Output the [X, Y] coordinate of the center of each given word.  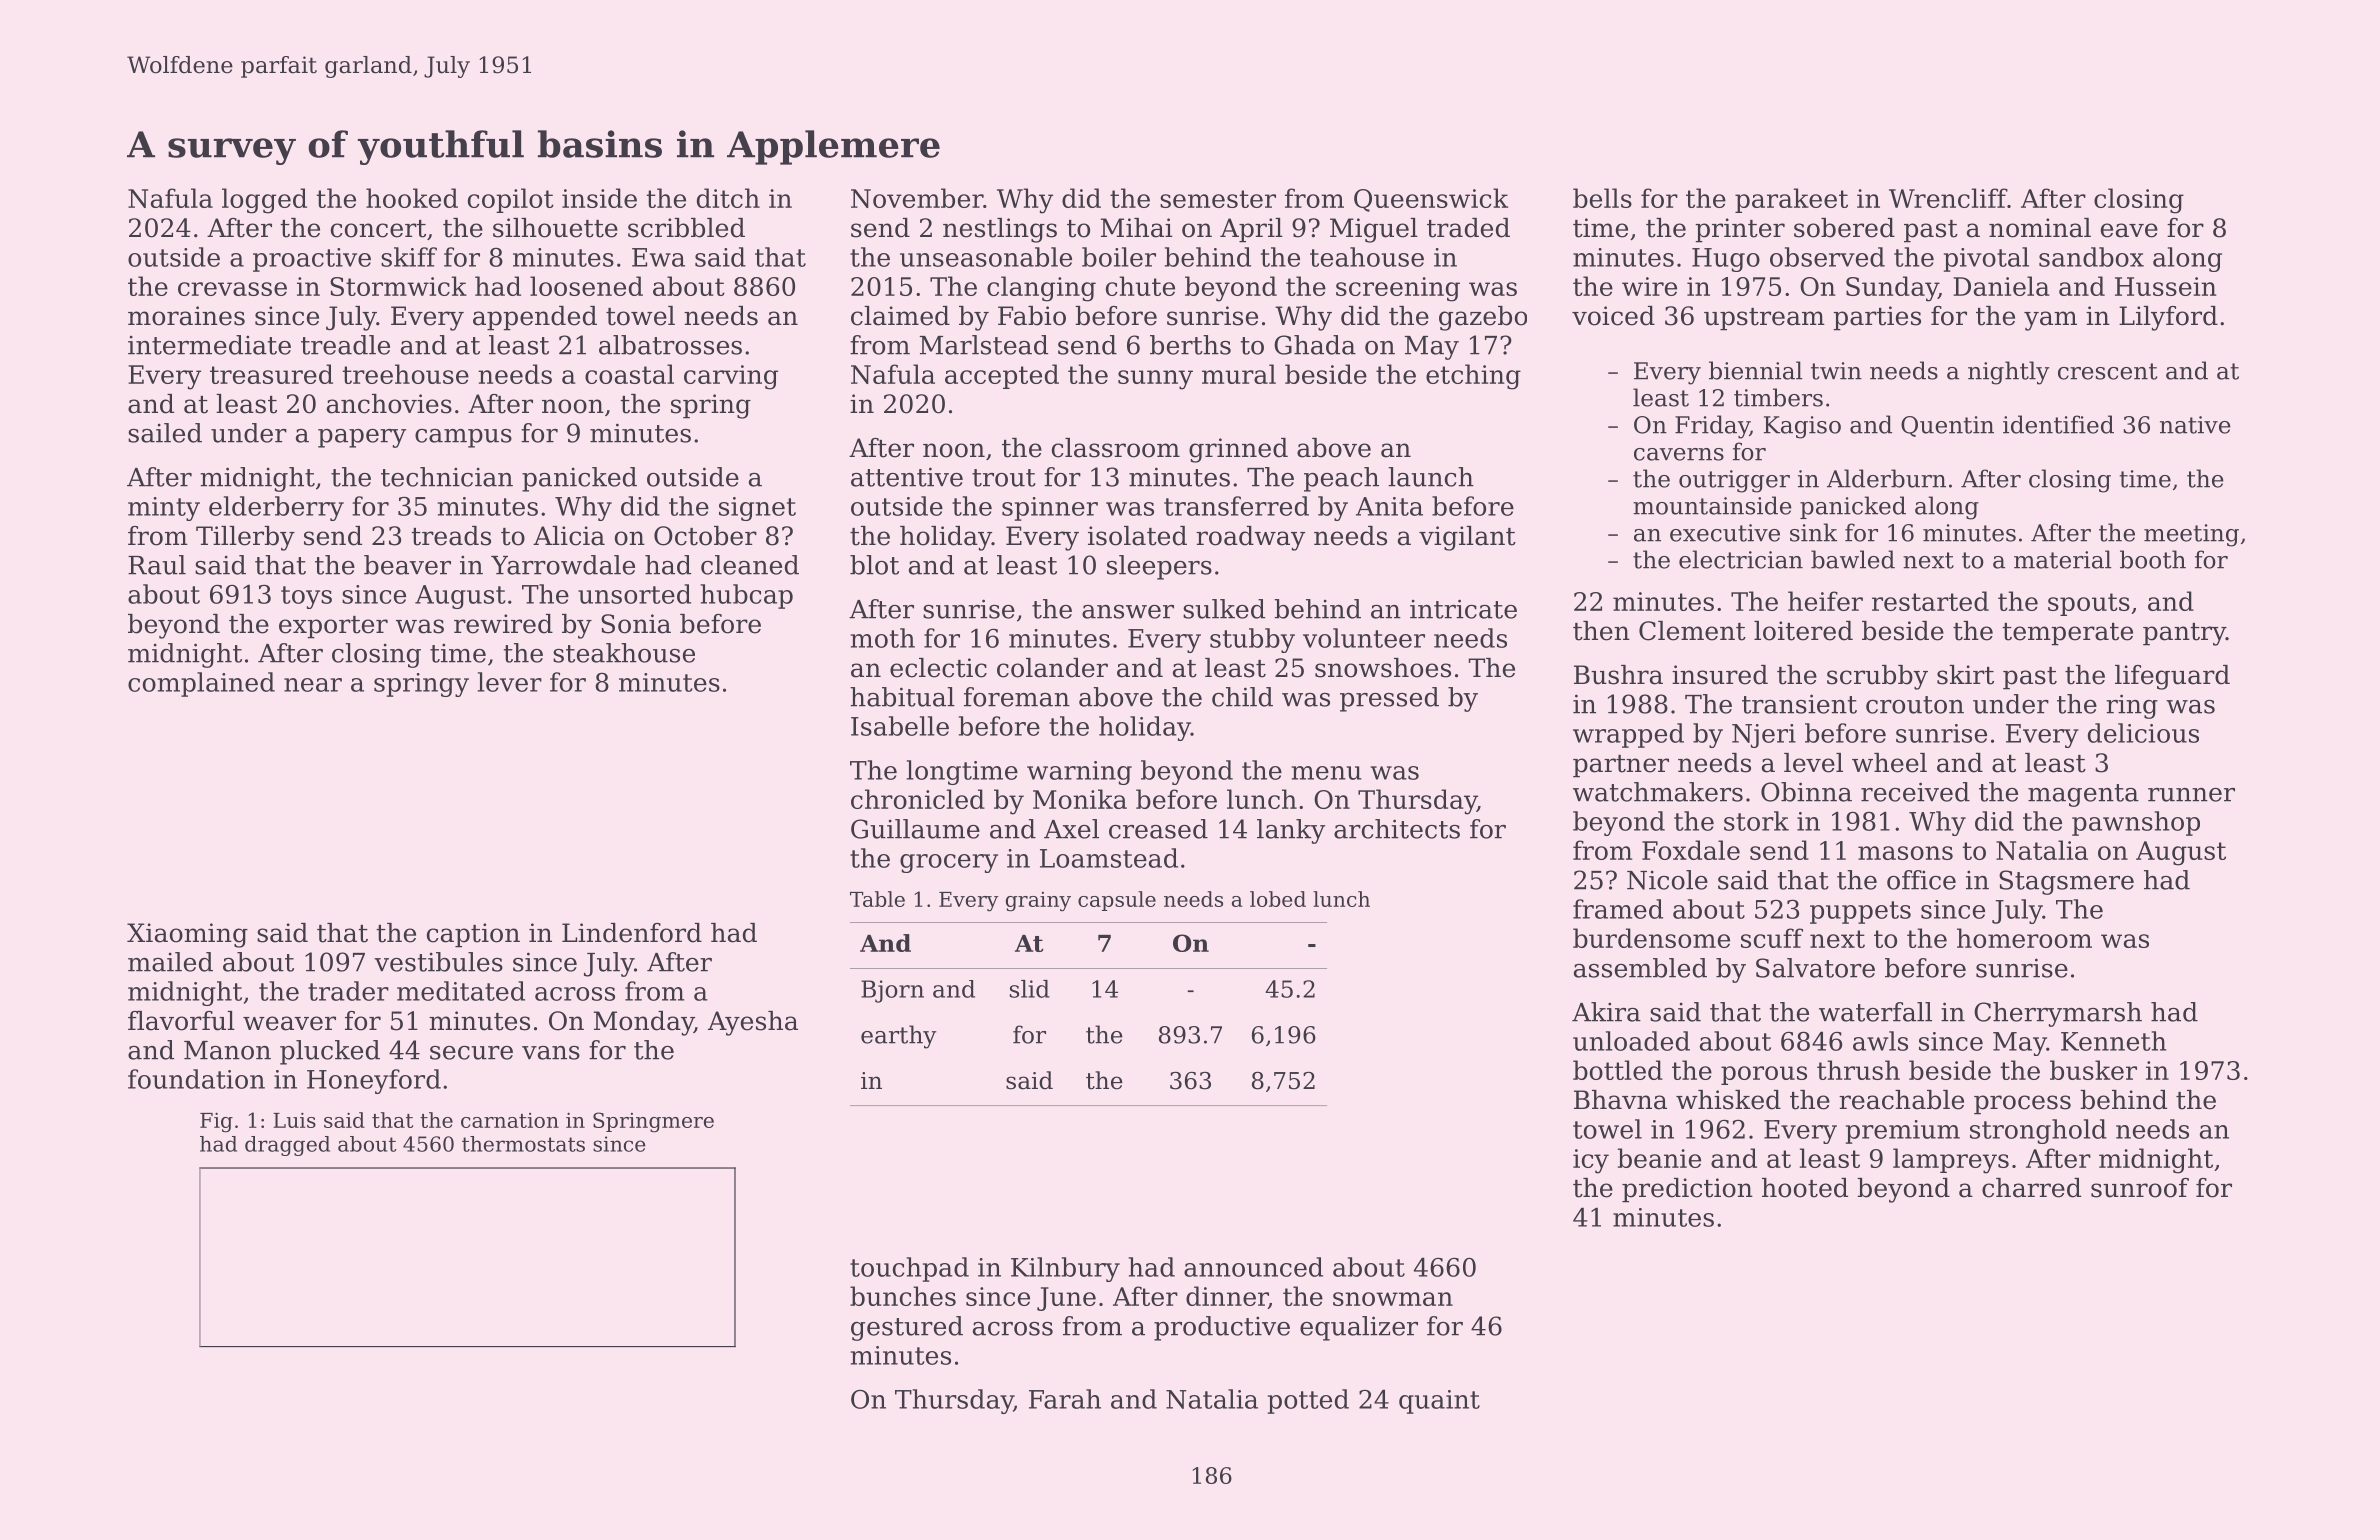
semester [1218, 199]
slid [1030, 989]
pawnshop [2136, 823]
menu [1327, 773]
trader [348, 991]
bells [1602, 198]
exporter [333, 627]
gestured [907, 1328]
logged [264, 201]
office [1921, 880]
